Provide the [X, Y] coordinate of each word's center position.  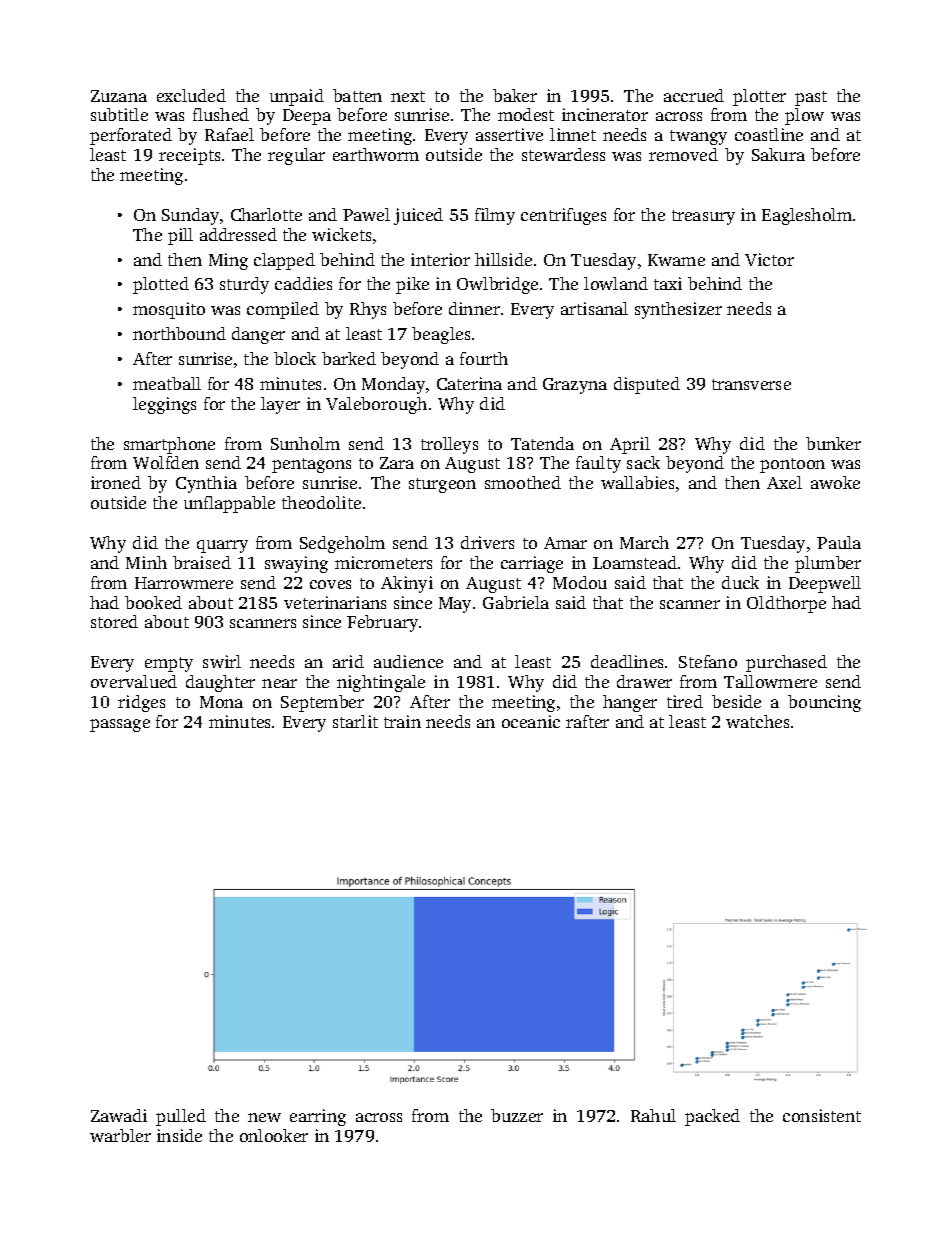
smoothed [523, 482]
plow [804, 116]
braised [202, 562]
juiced [418, 216]
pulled [181, 1117]
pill [180, 236]
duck [740, 582]
